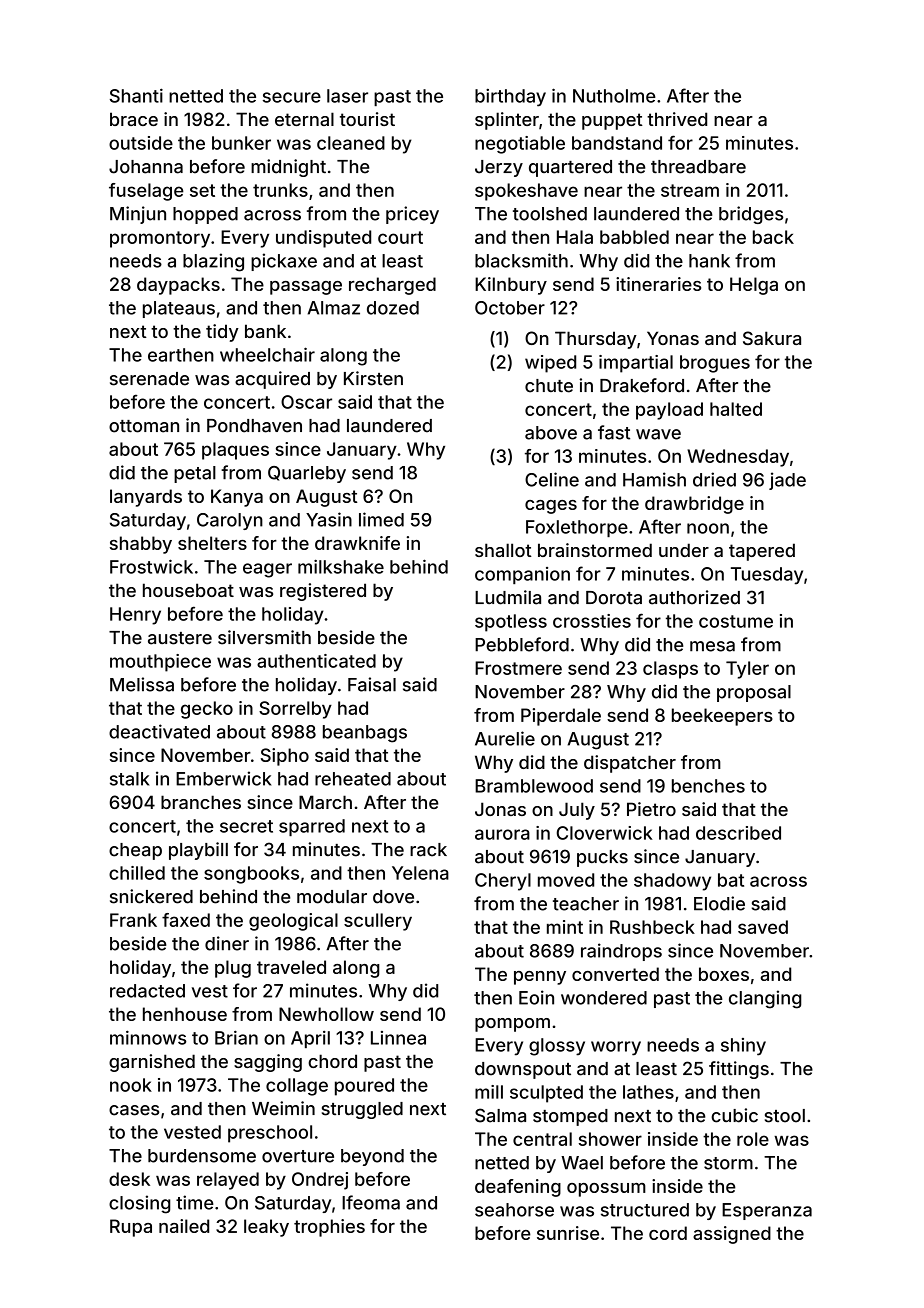 Image resolution: width=924 pixels, height=1308 pixels. What do you see at coordinates (400, 237) in the screenshot?
I see `court` at bounding box center [400, 237].
